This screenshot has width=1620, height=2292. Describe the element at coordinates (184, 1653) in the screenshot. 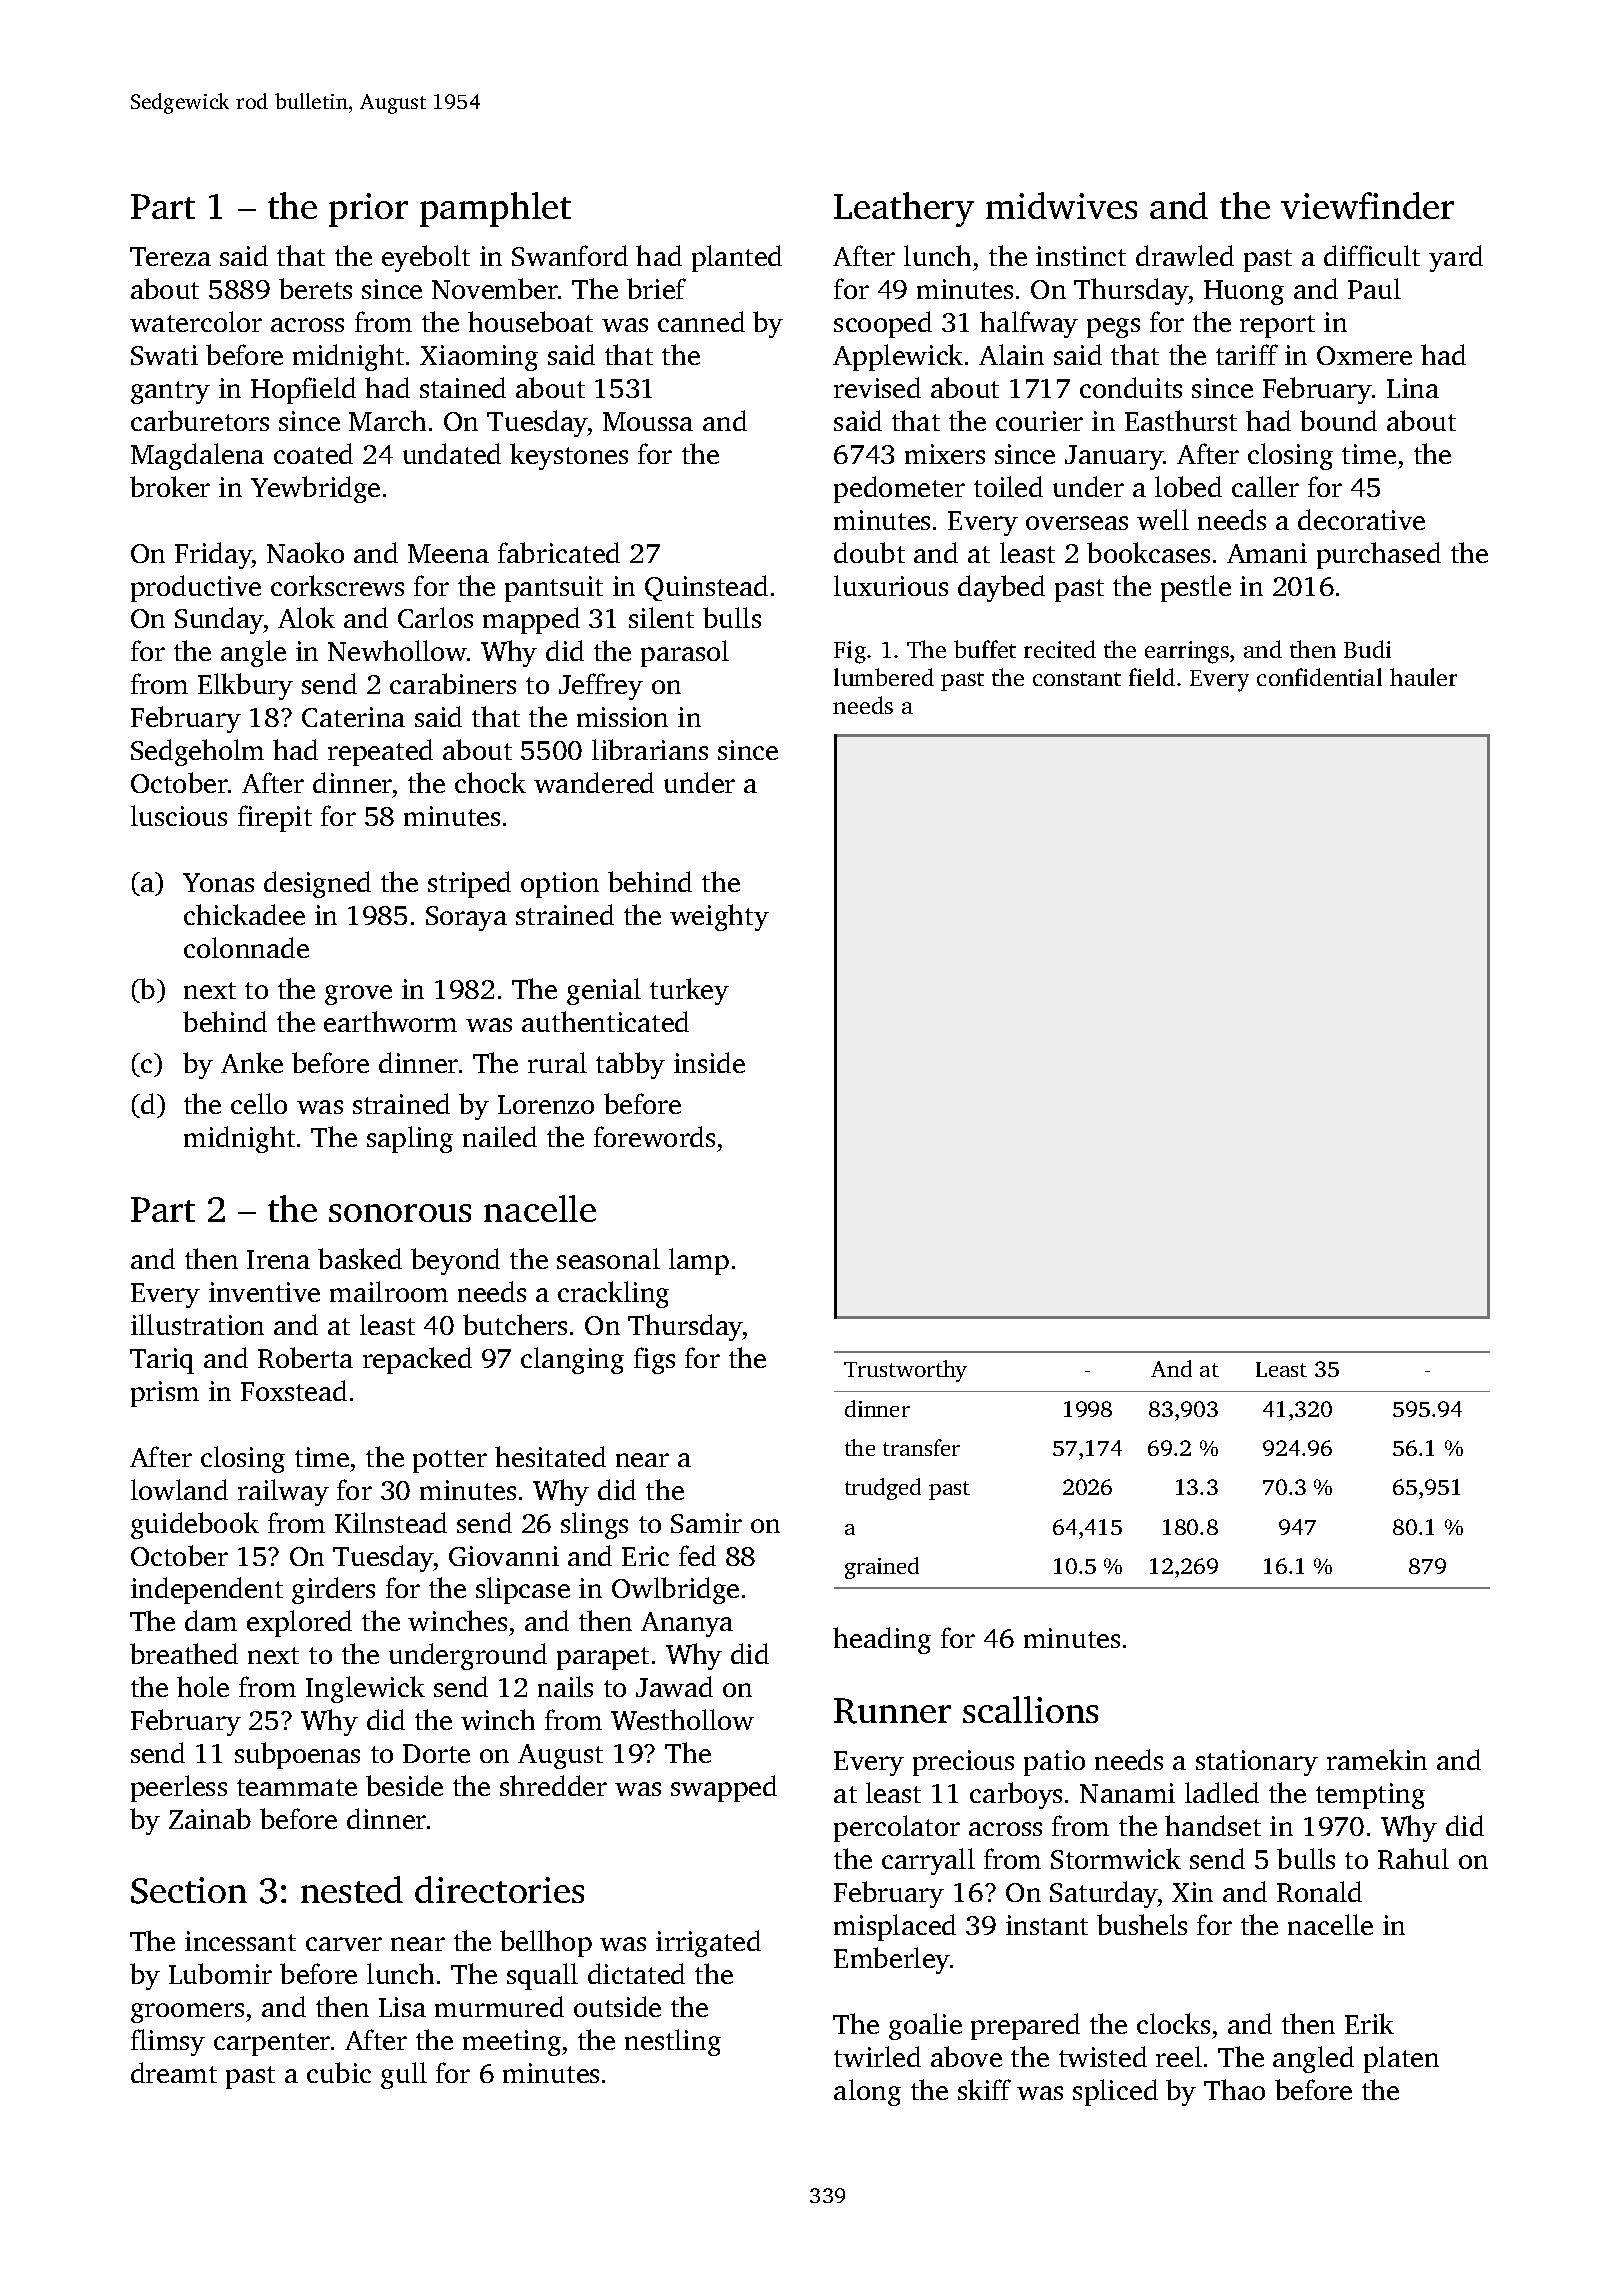

I see `breathed` at that location.
